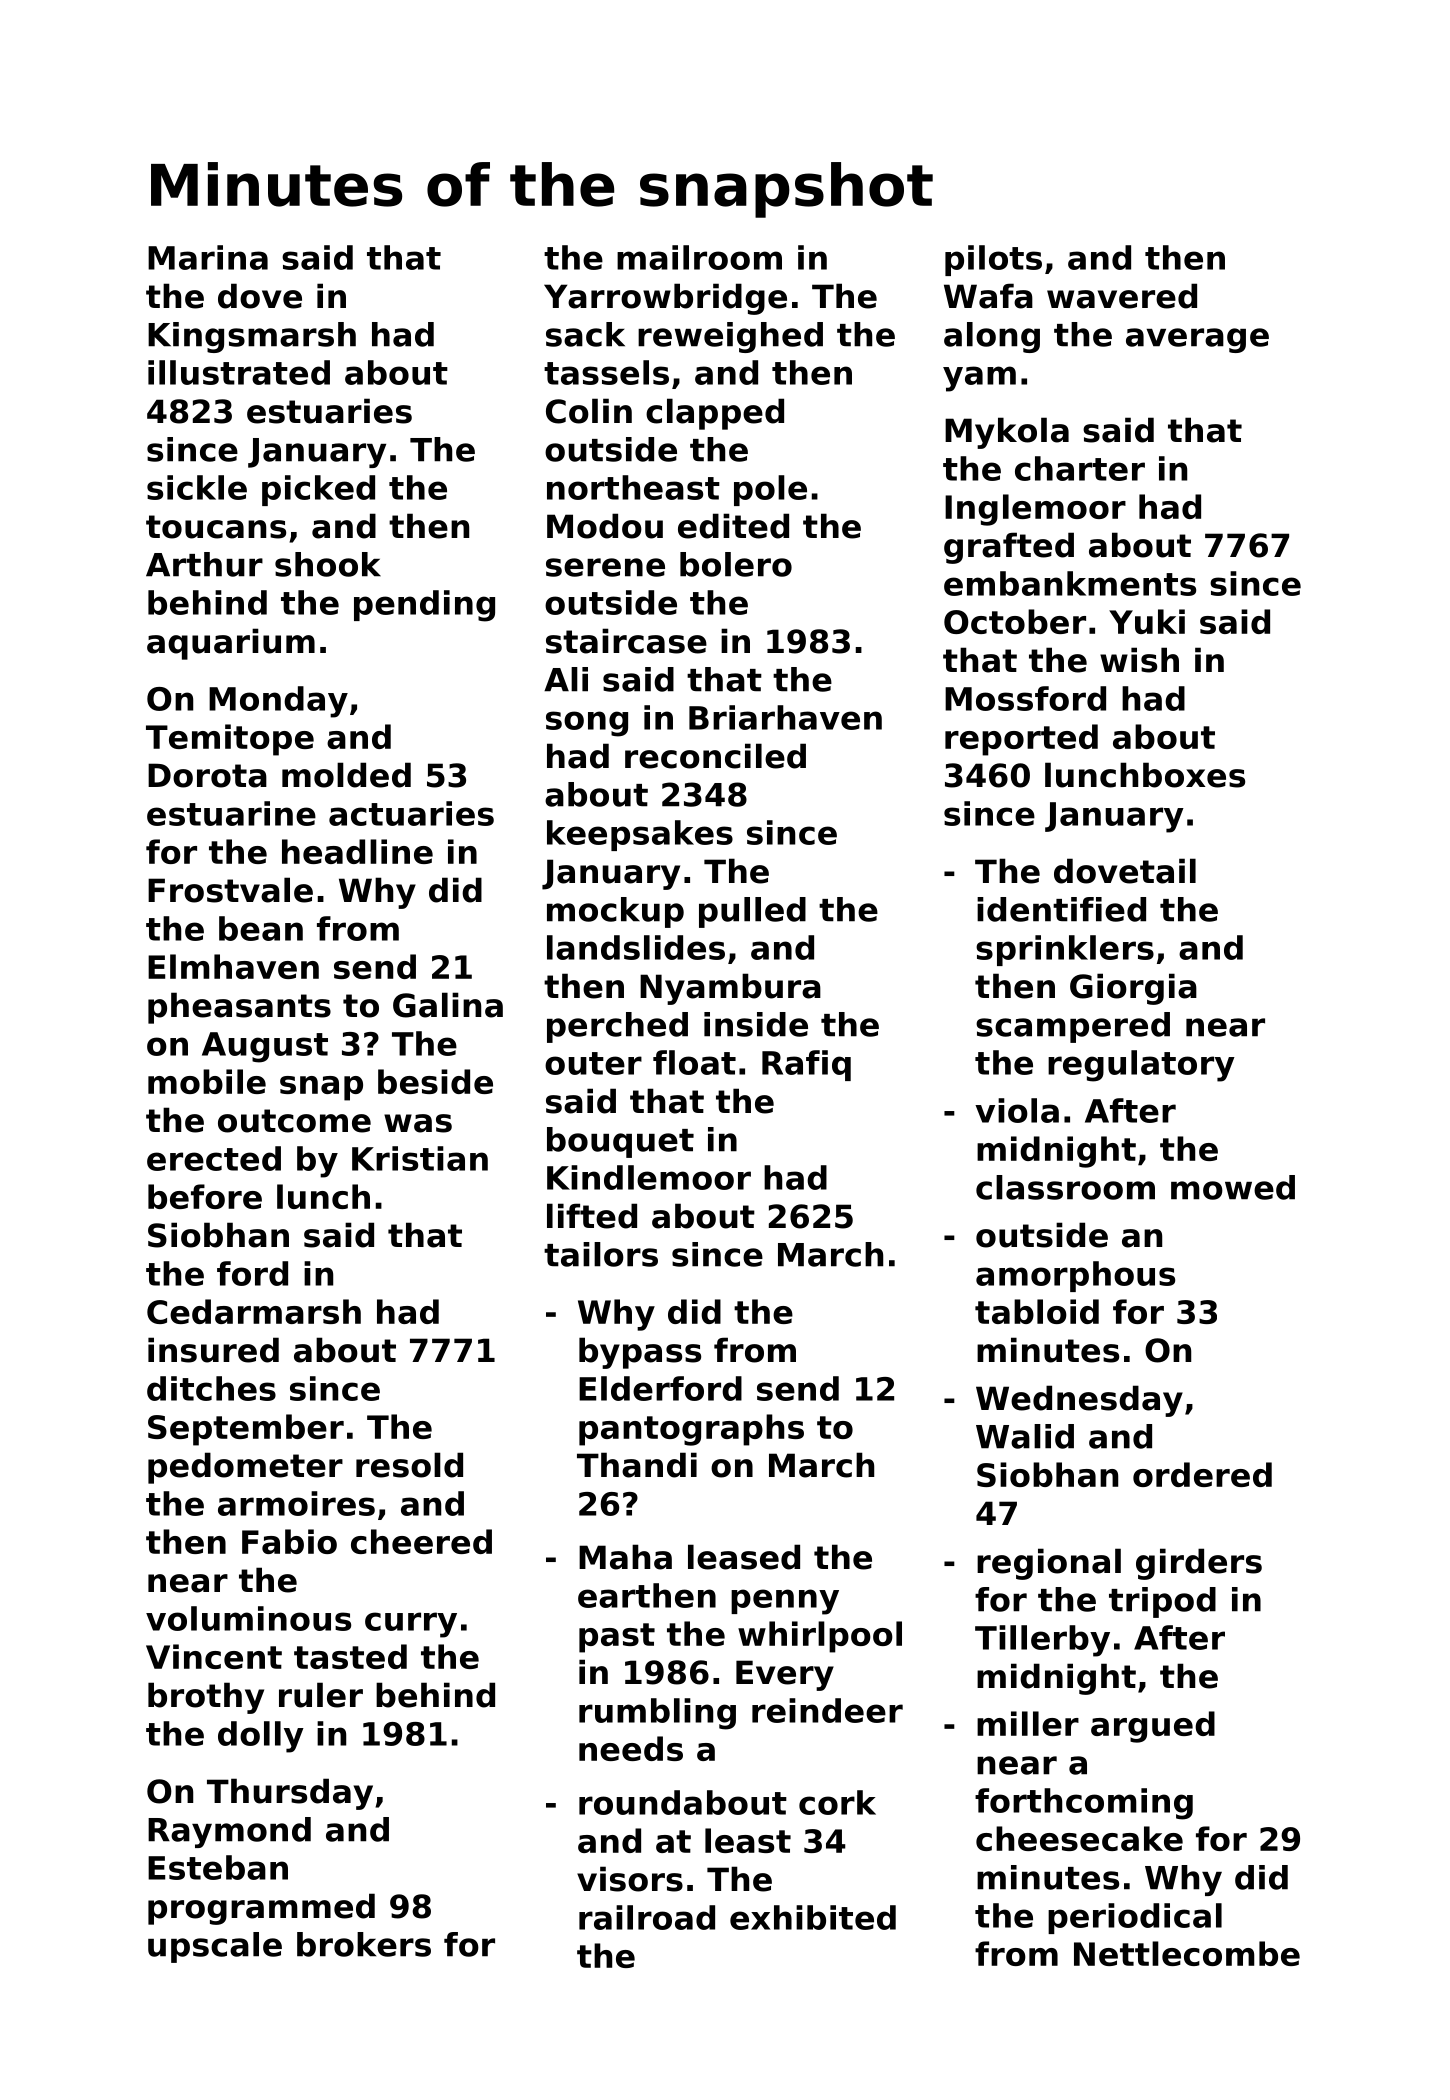 The image size is (1450, 2100). What do you see at coordinates (208, 257) in the screenshot?
I see `Marina` at bounding box center [208, 257].
